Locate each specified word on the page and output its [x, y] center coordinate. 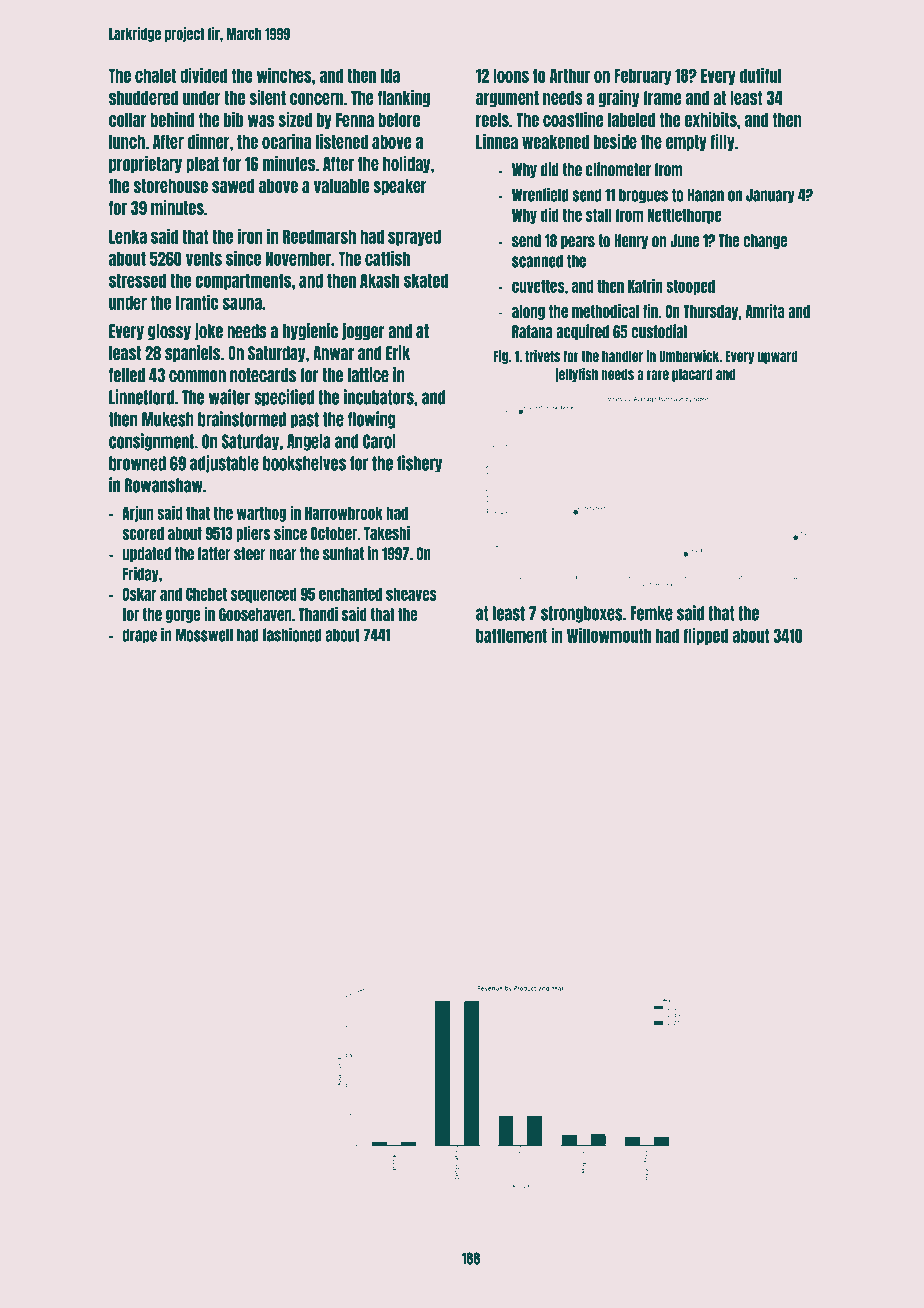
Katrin [645, 286]
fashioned [292, 634]
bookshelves [304, 463]
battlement [511, 635]
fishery [419, 464]
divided [203, 75]
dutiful [760, 75]
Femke [652, 613]
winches [284, 75]
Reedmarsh [319, 236]
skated [426, 280]
